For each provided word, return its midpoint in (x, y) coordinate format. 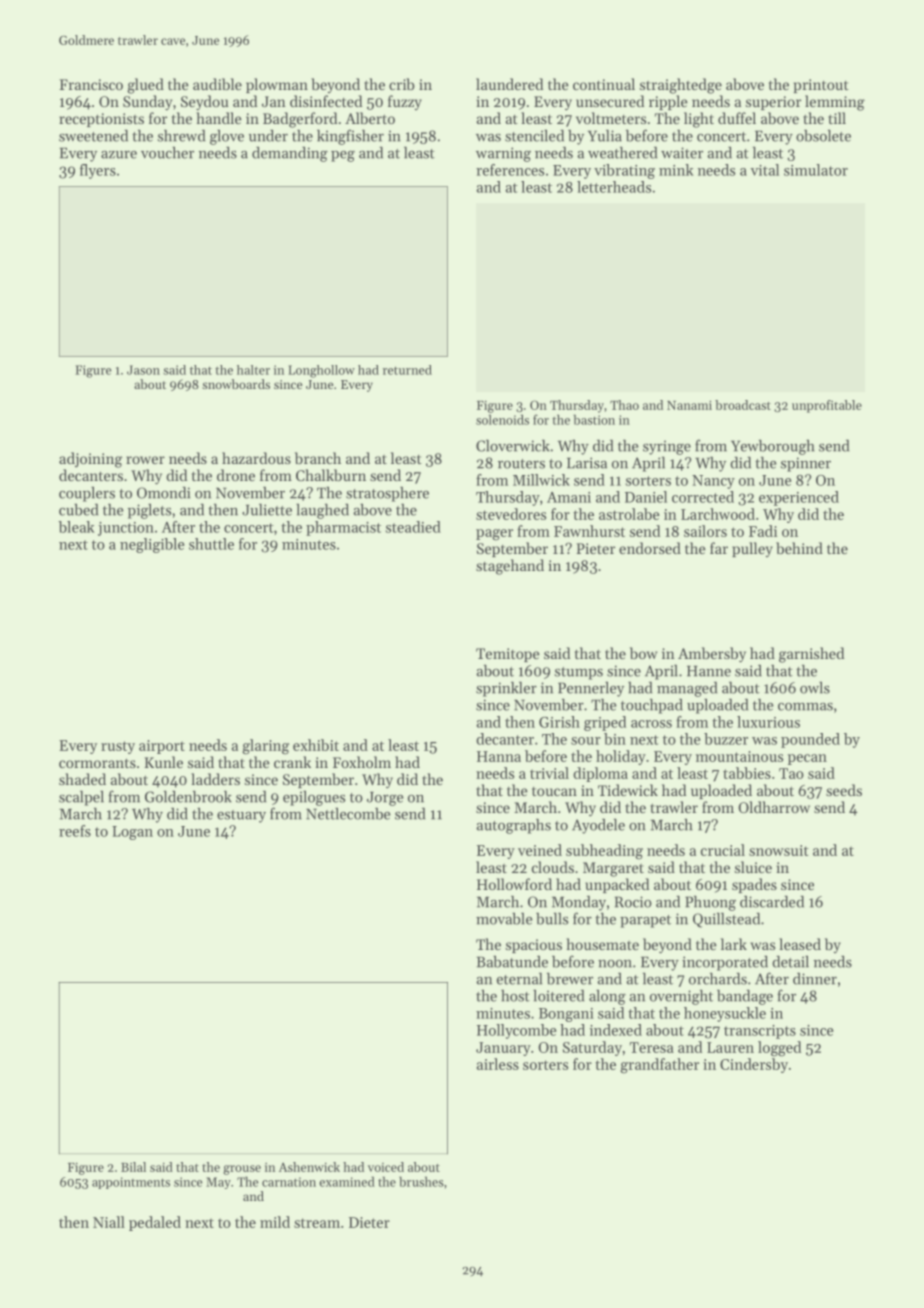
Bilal (133, 1167)
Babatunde (512, 962)
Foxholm (362, 762)
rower (145, 460)
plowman (277, 85)
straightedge (681, 86)
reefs (75, 831)
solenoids (502, 419)
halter (253, 370)
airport (162, 747)
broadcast (743, 405)
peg (343, 156)
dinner (815, 979)
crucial (723, 850)
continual (604, 84)
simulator (816, 170)
